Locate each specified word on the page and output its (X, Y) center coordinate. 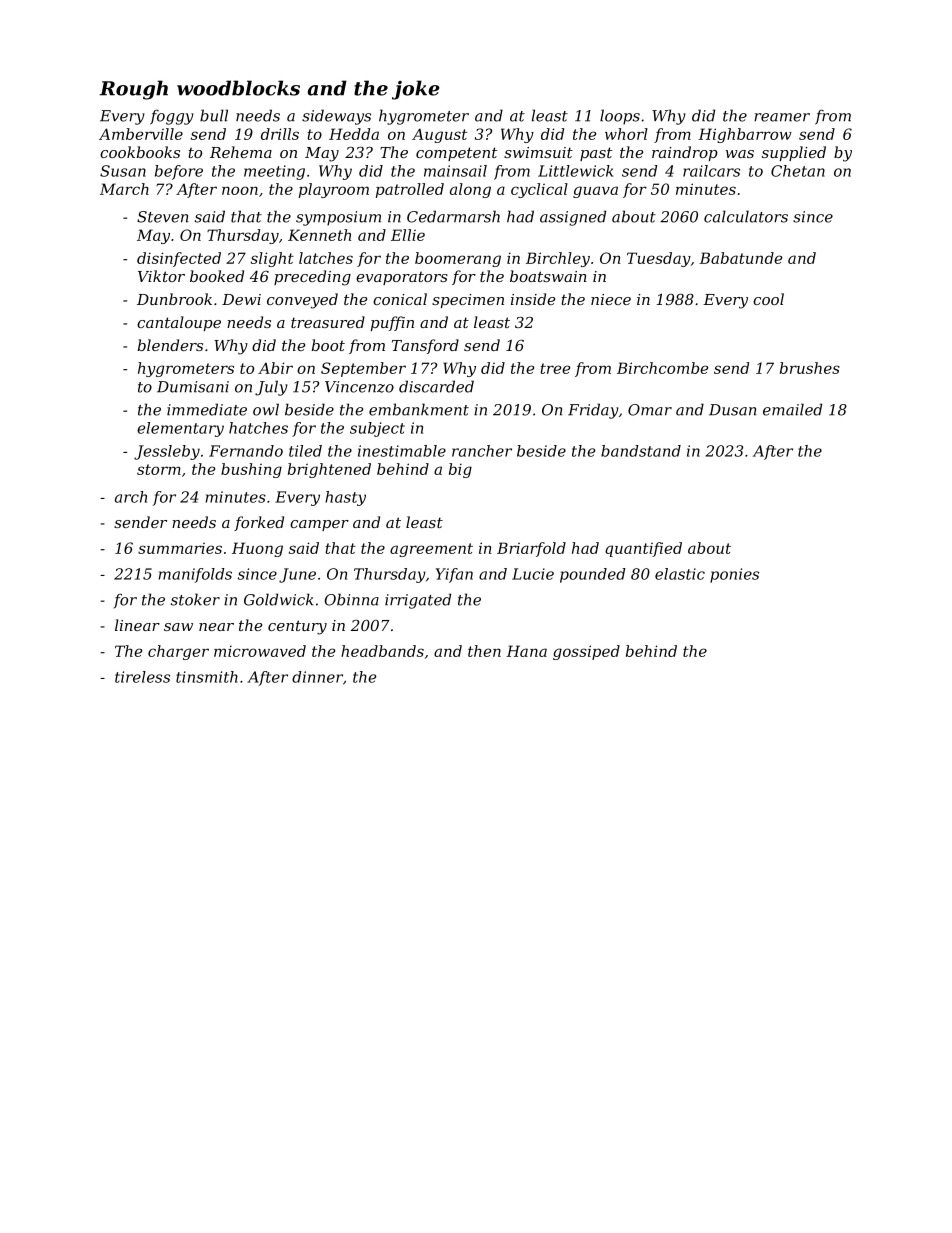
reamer (782, 117)
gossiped (586, 652)
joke (416, 90)
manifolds (195, 575)
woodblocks (238, 88)
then (484, 651)
